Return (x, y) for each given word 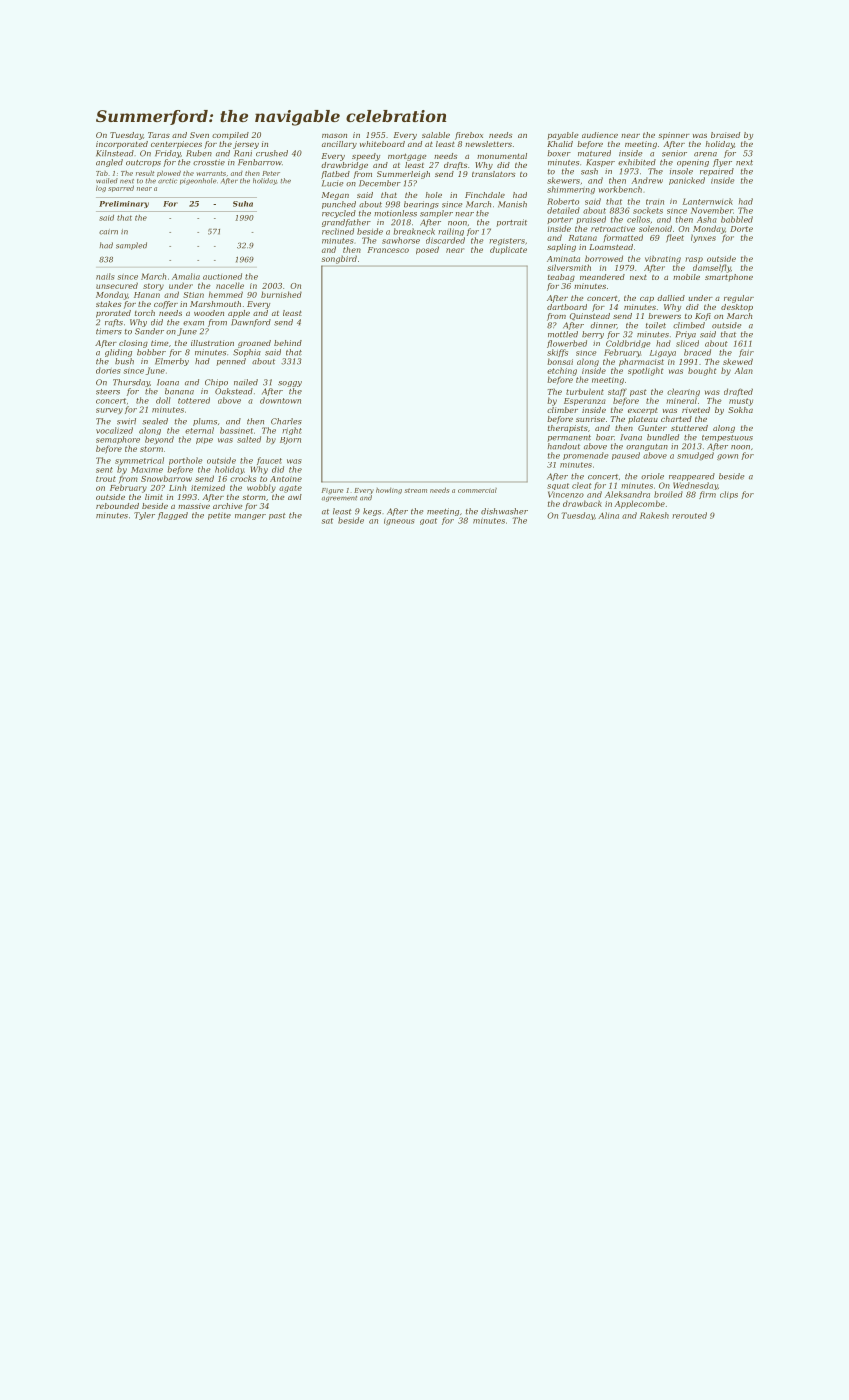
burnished (281, 294)
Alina (609, 515)
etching (562, 372)
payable (563, 136)
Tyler (144, 516)
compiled (230, 136)
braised (725, 135)
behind (288, 343)
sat (327, 521)
